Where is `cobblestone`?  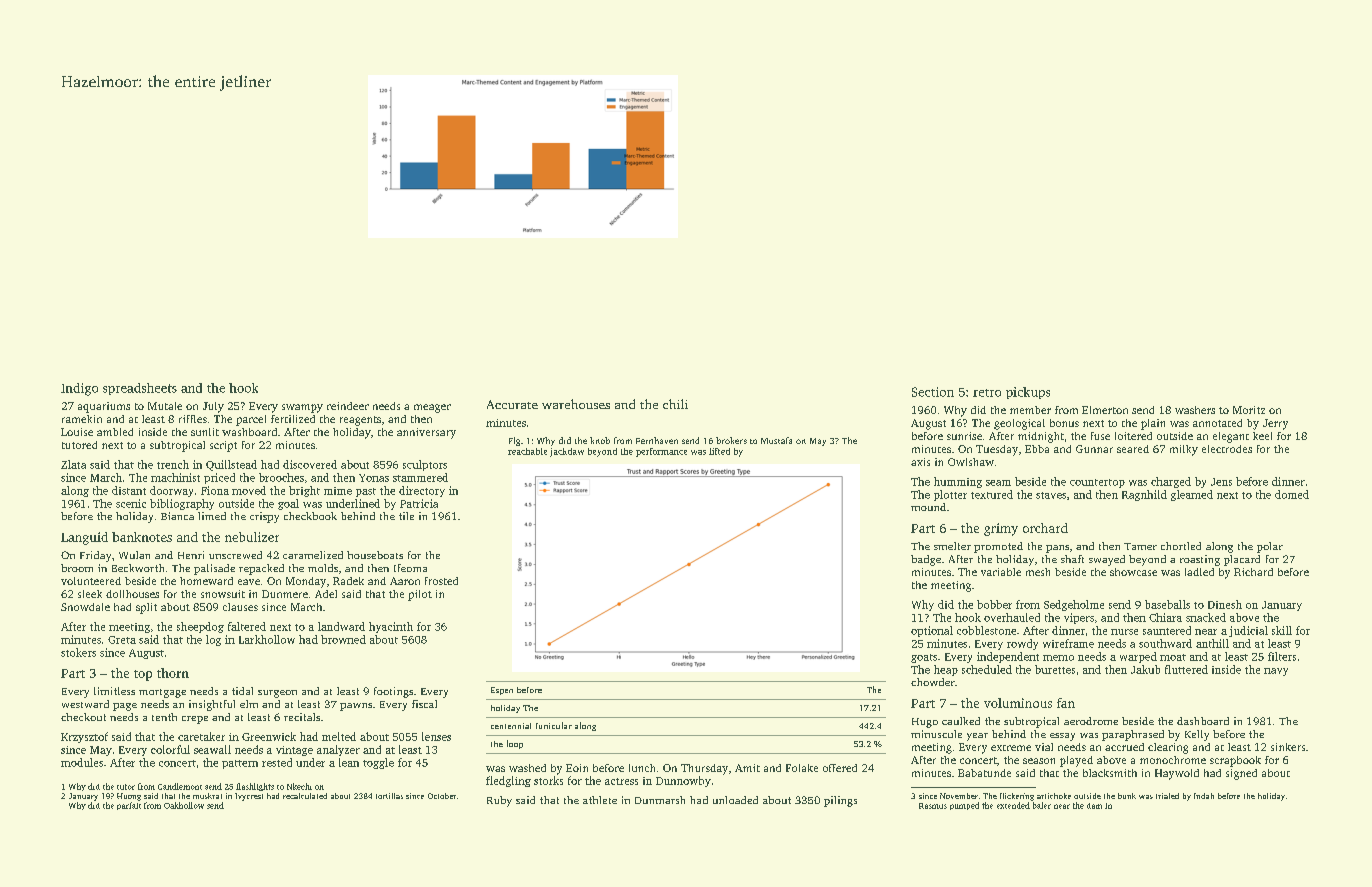
cobblestone is located at coordinates (986, 630).
